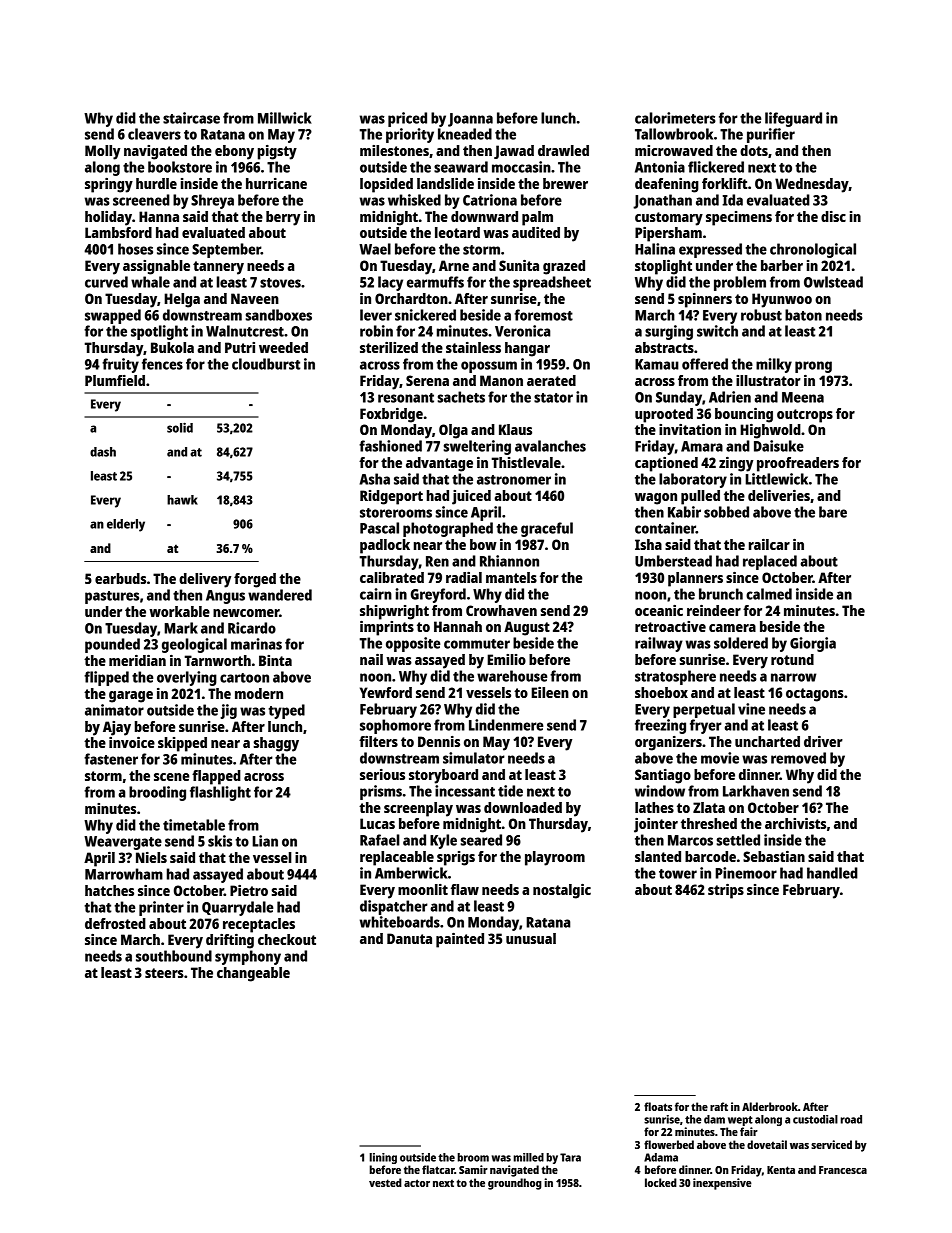 This image has width=952, height=1233. Describe the element at coordinates (471, 497) in the image. I see `juiced` at that location.
